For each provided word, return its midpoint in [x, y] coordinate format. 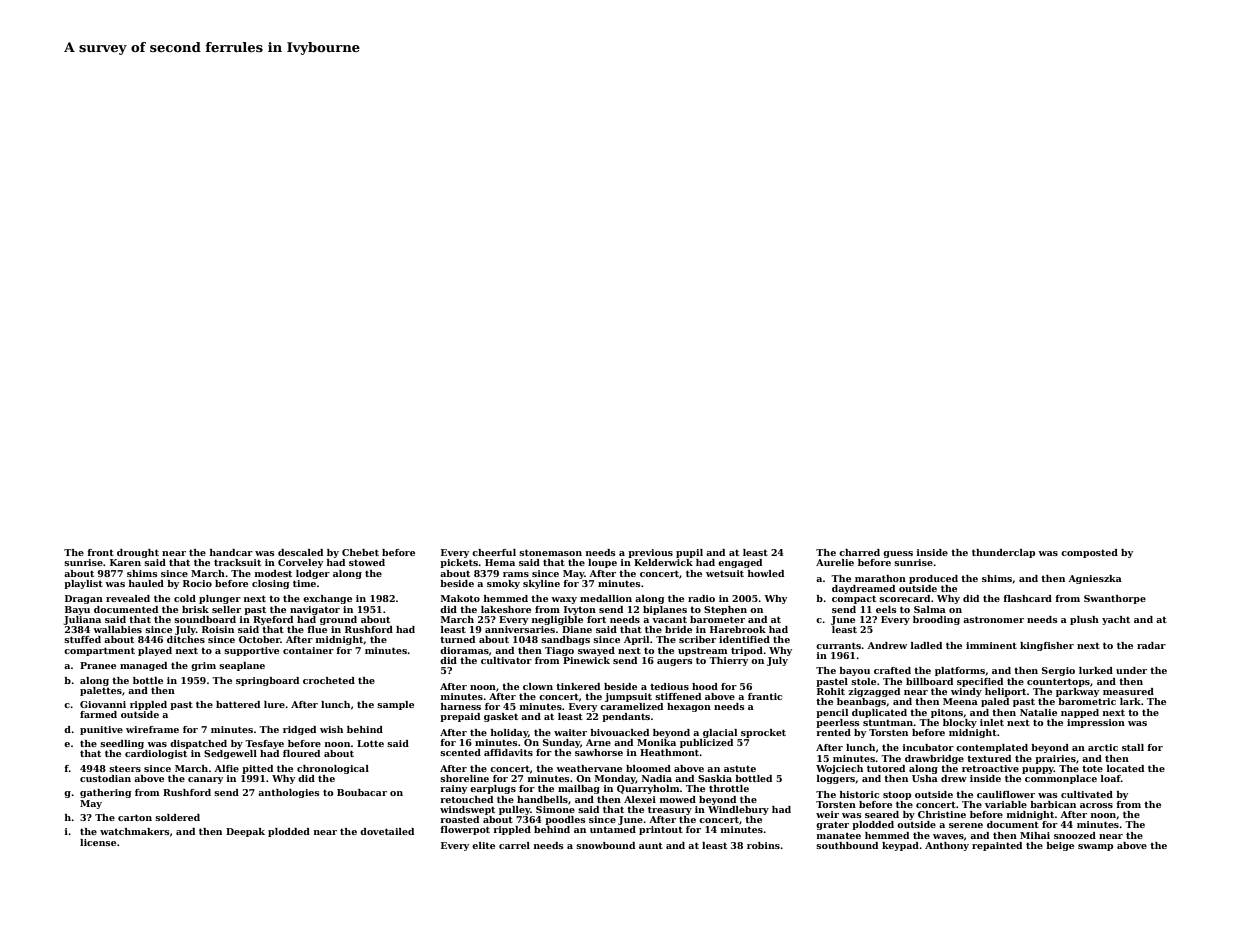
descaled [300, 552]
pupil [689, 553]
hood [705, 686]
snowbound [605, 845]
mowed [678, 799]
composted [1089, 553]
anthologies [289, 793]
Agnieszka [1095, 579]
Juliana [82, 620]
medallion [606, 598]
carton [135, 817]
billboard [929, 681]
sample [395, 705]
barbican [1053, 804]
